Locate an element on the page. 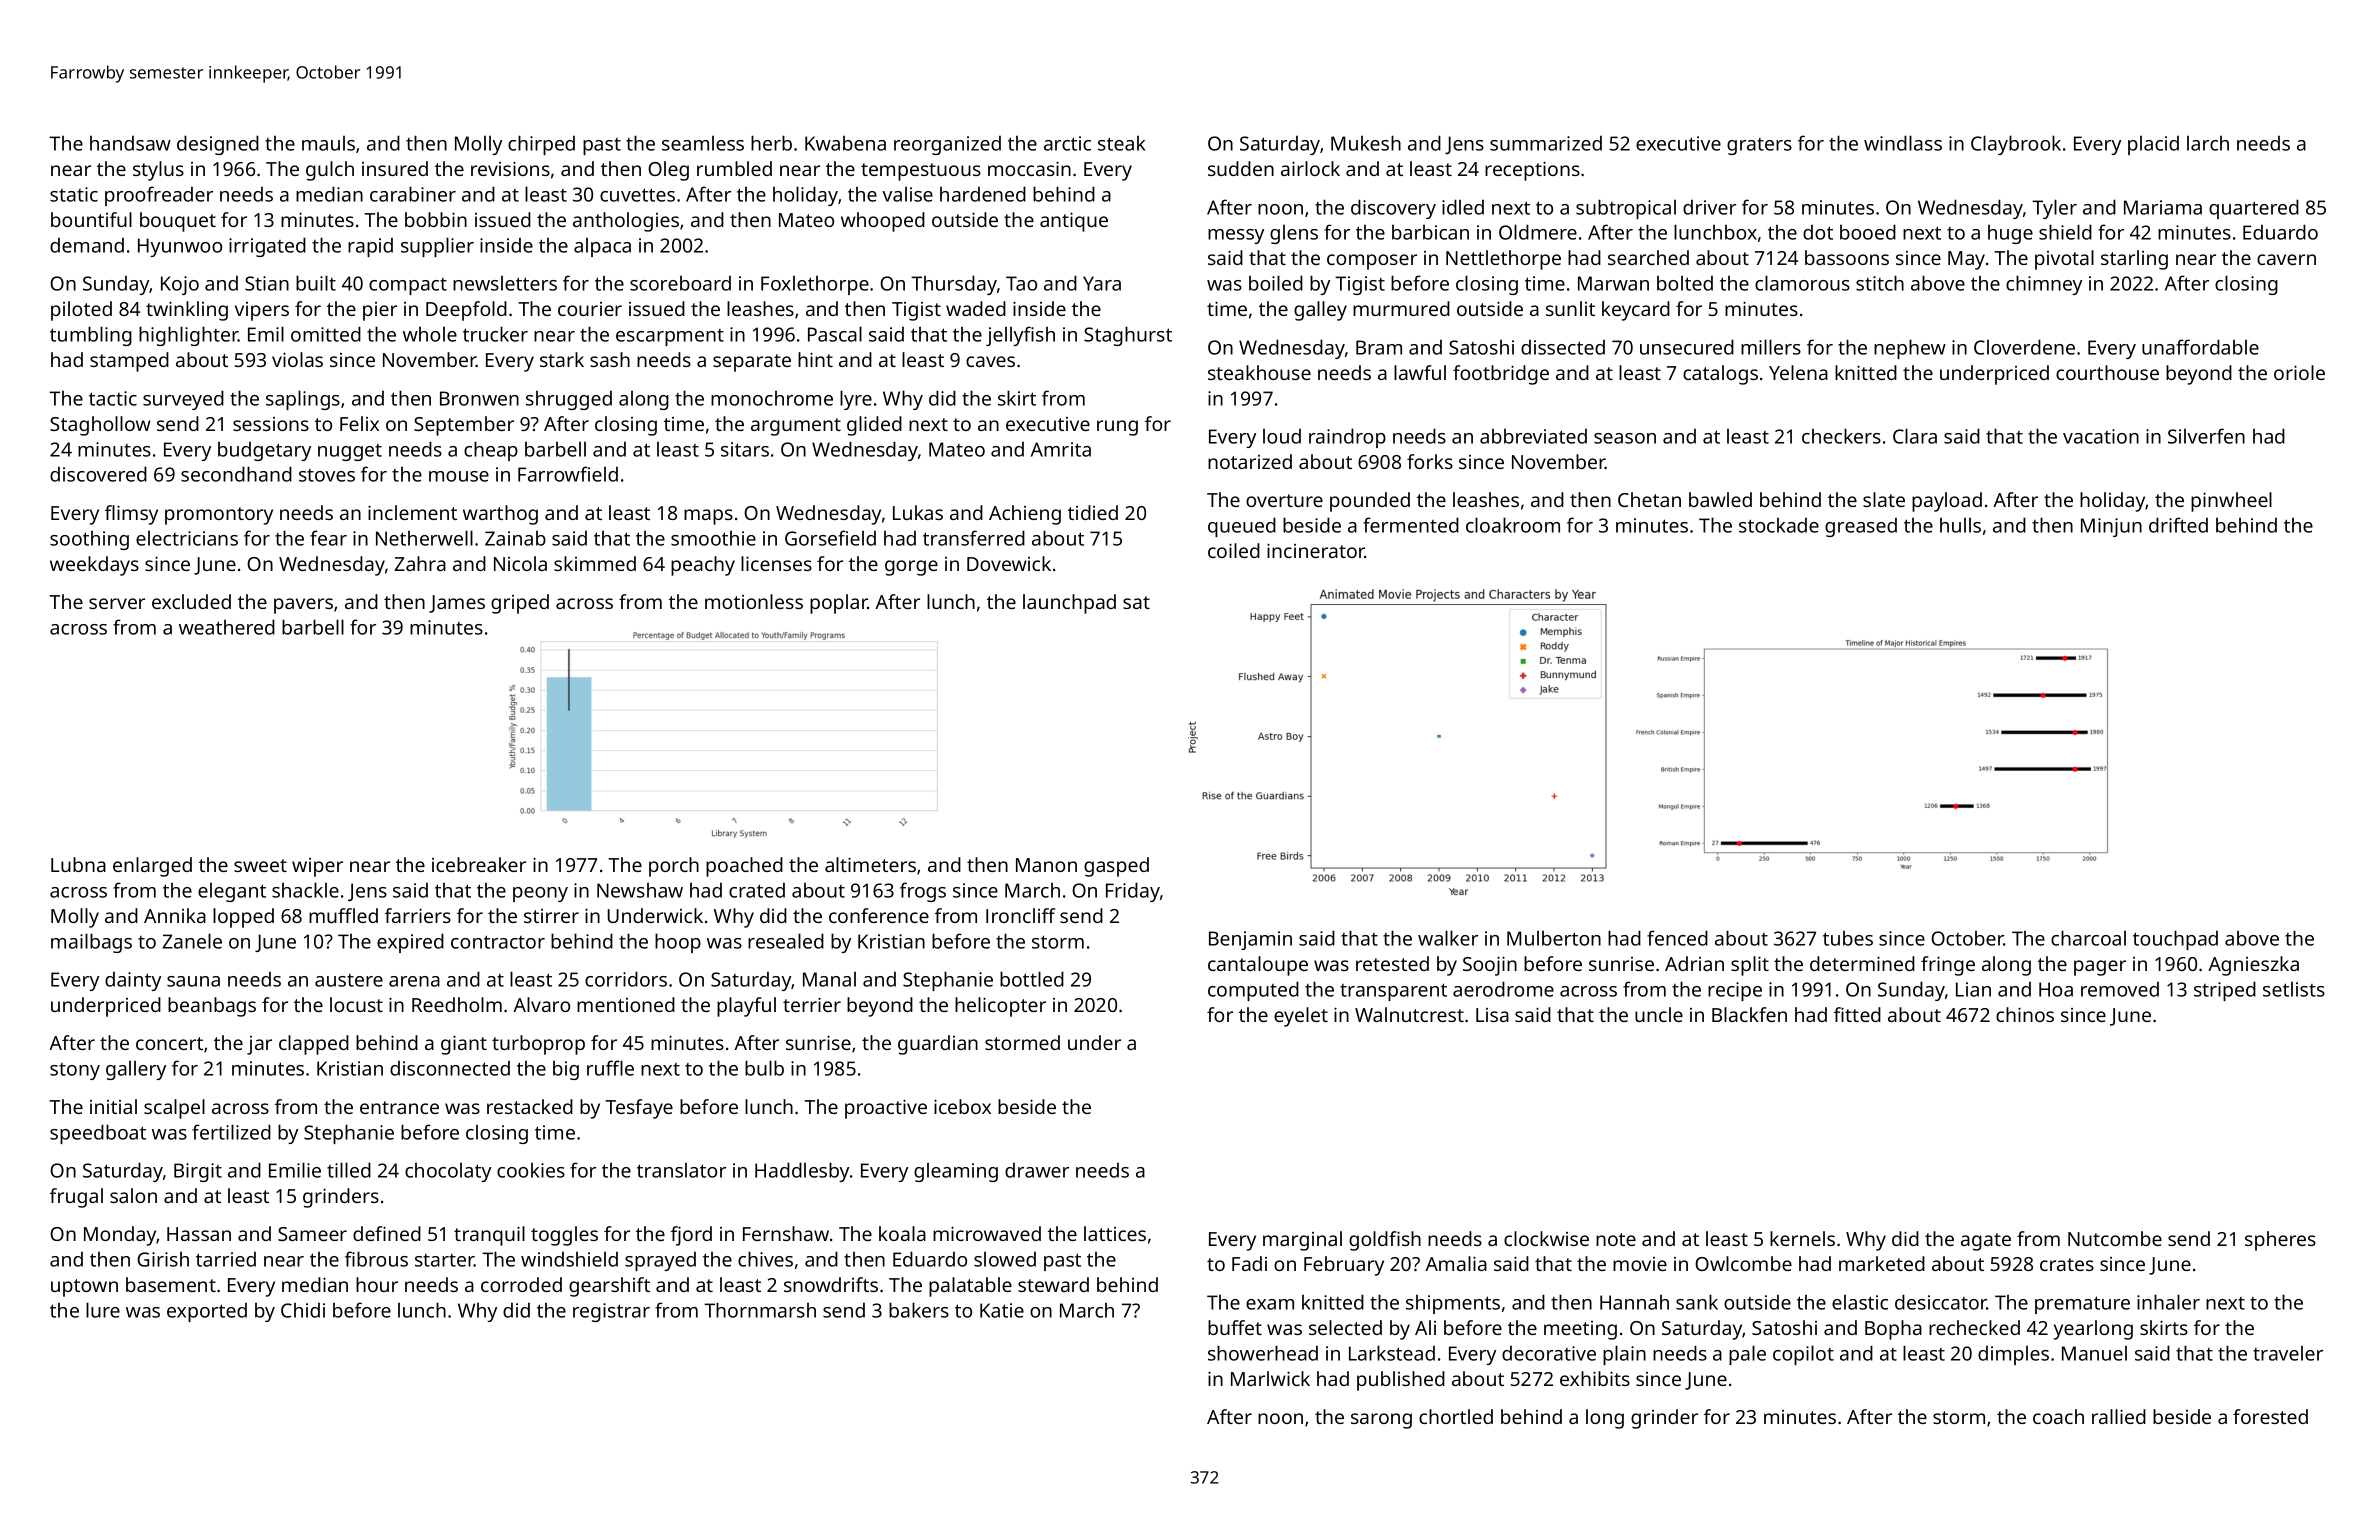  icebreaker is located at coordinates (479, 864).
